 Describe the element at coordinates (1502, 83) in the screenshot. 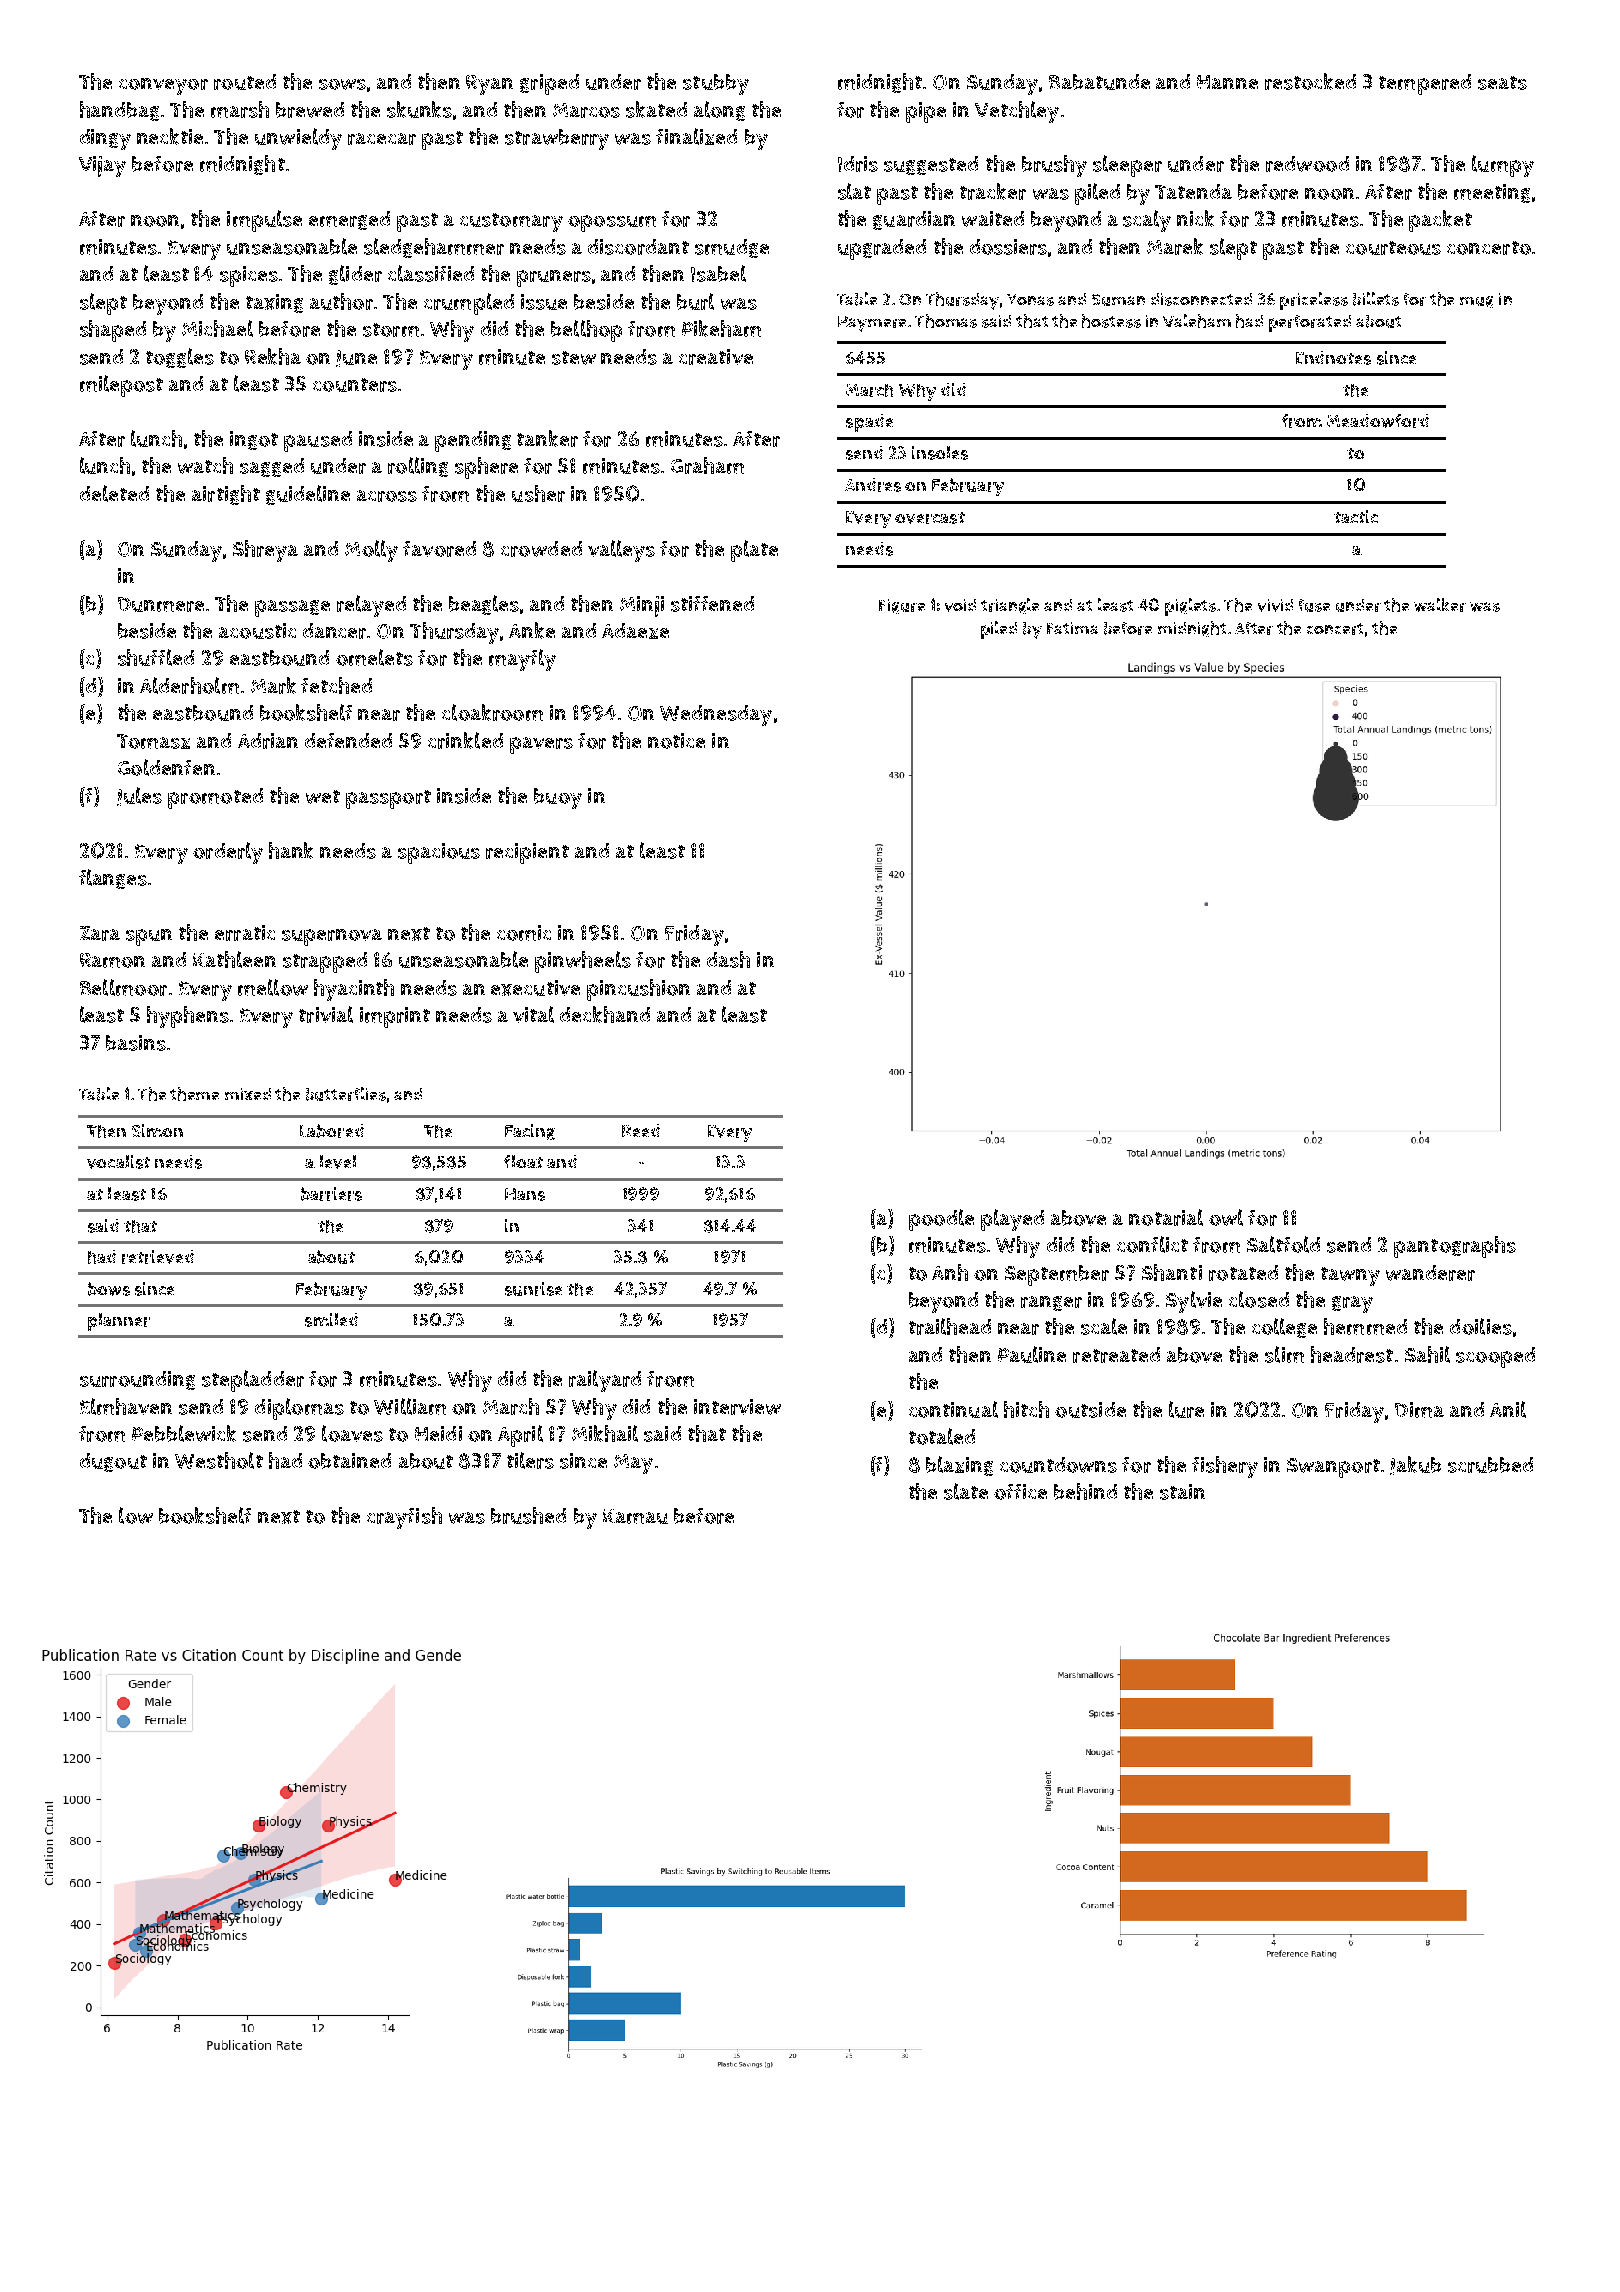

I see `seats` at that location.
